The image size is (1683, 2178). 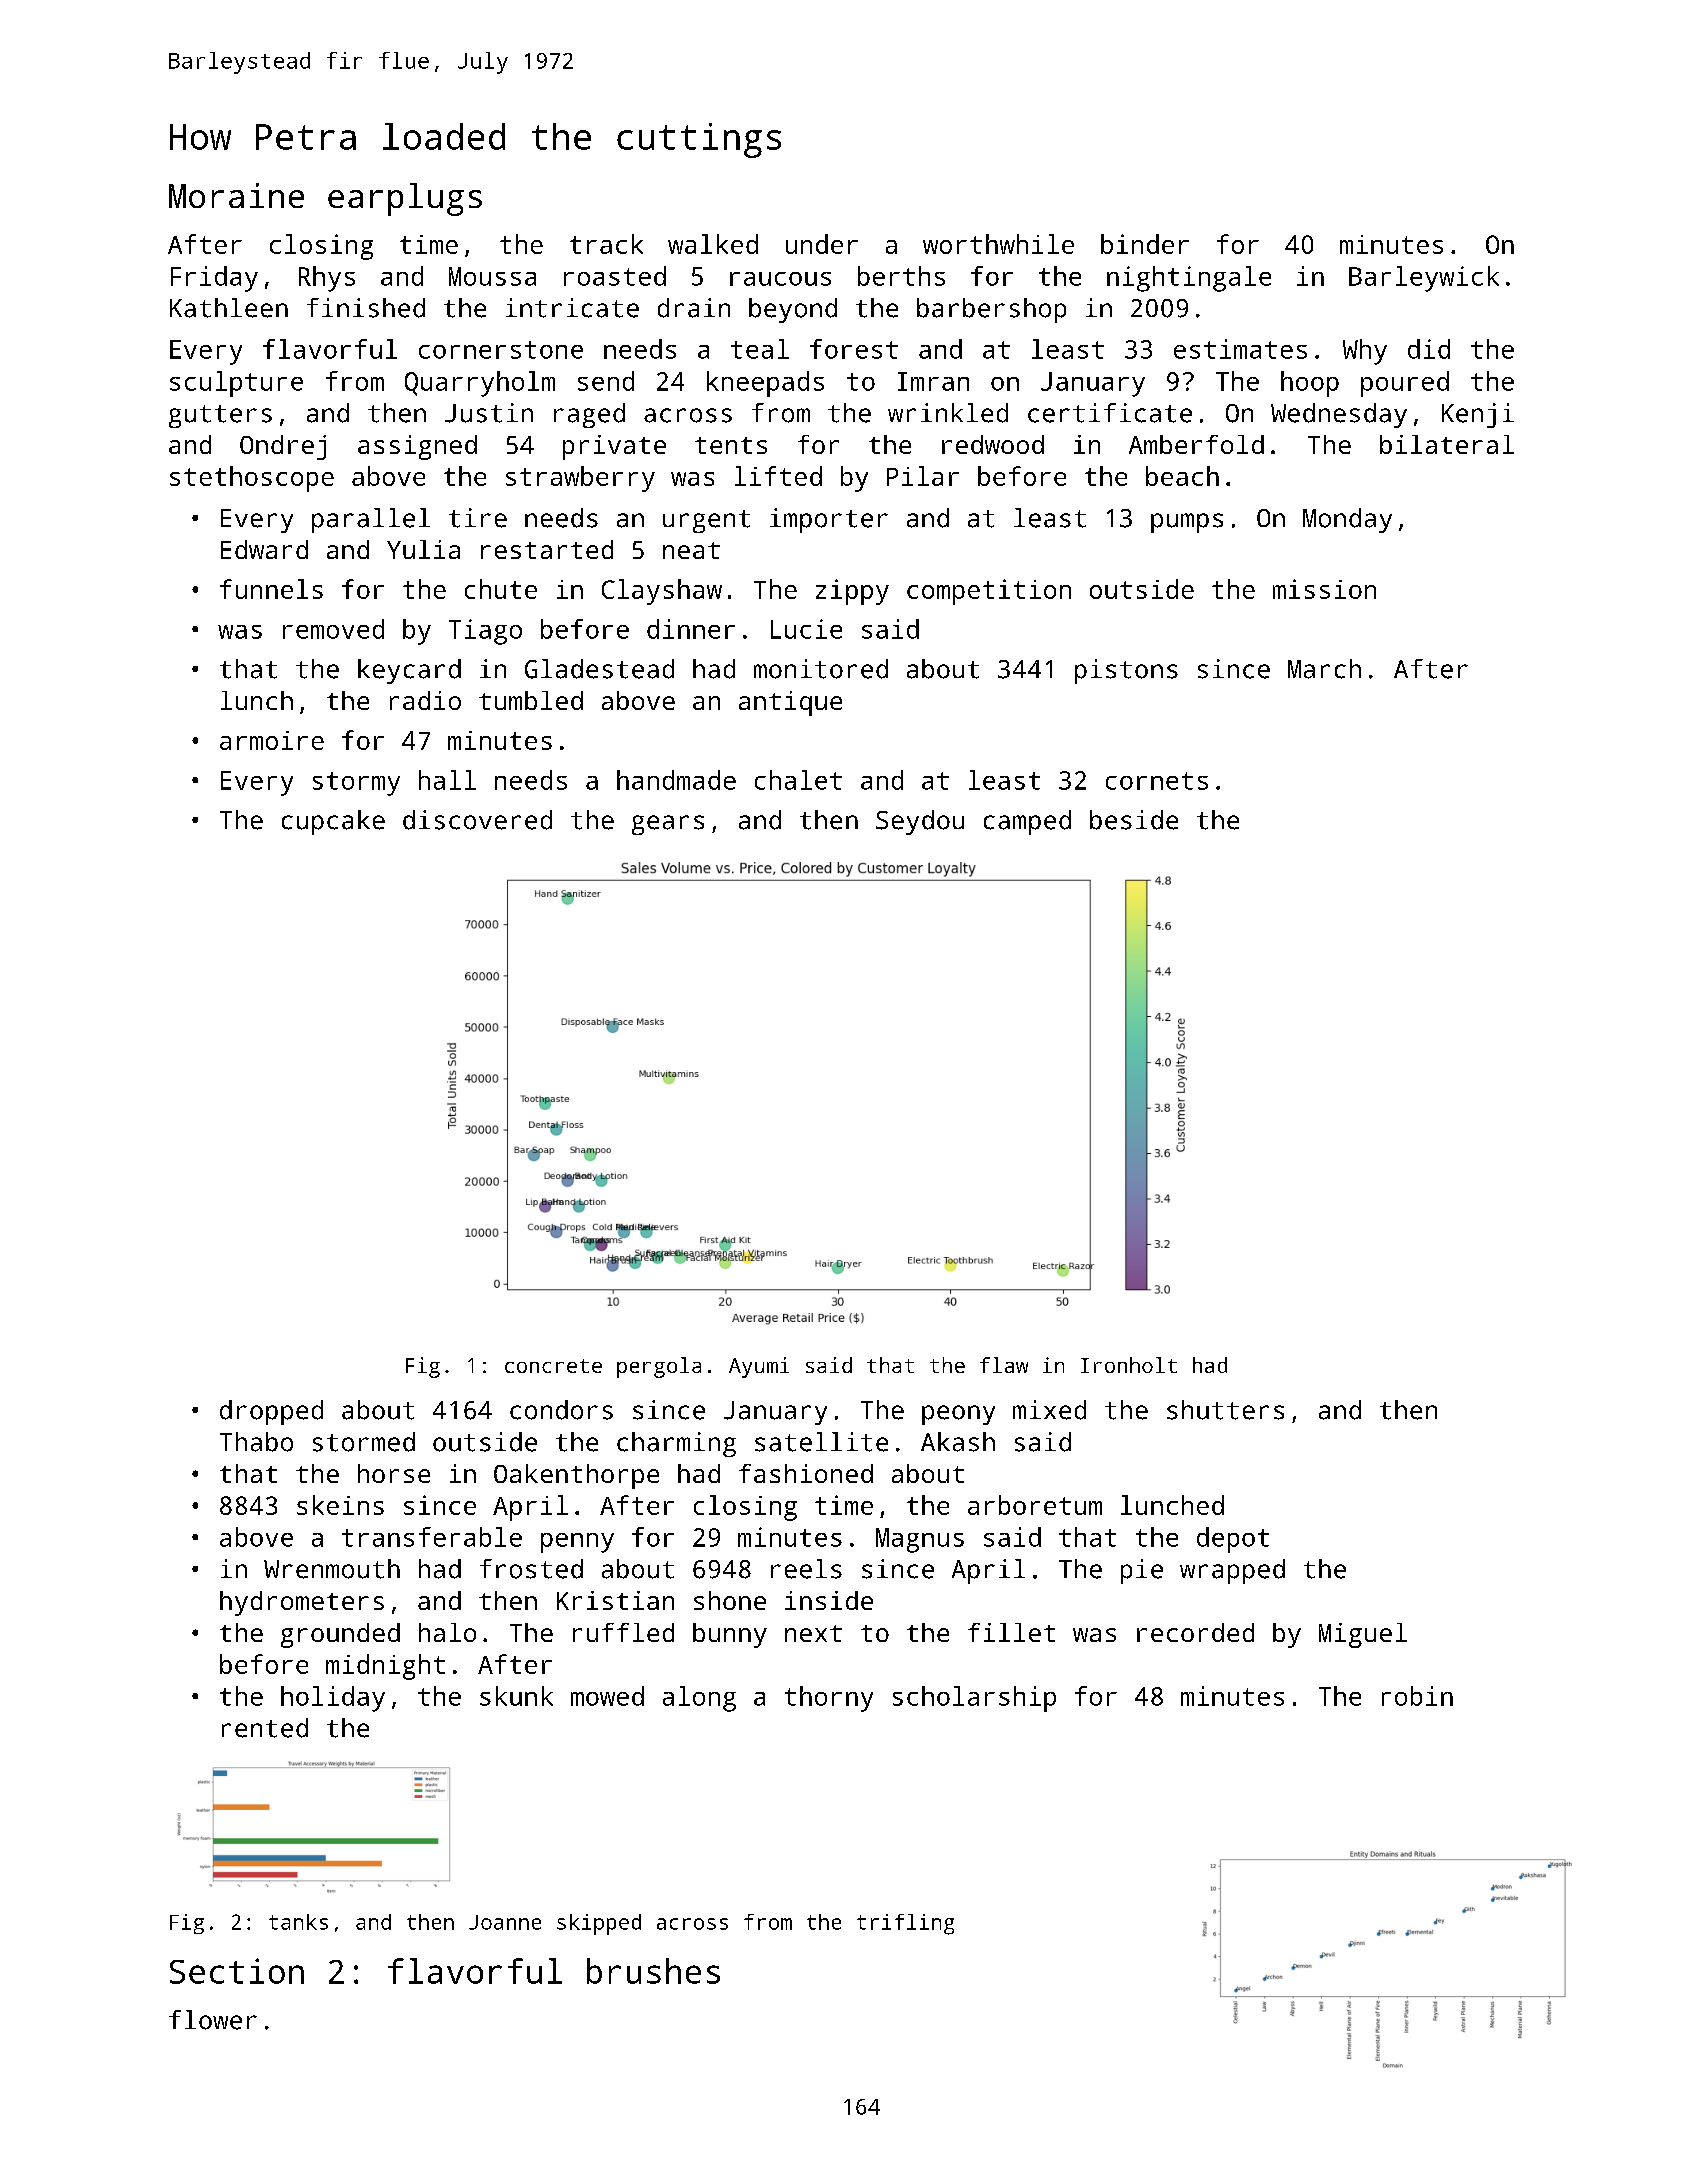 What do you see at coordinates (327, 279) in the image?
I see `Rhys` at bounding box center [327, 279].
